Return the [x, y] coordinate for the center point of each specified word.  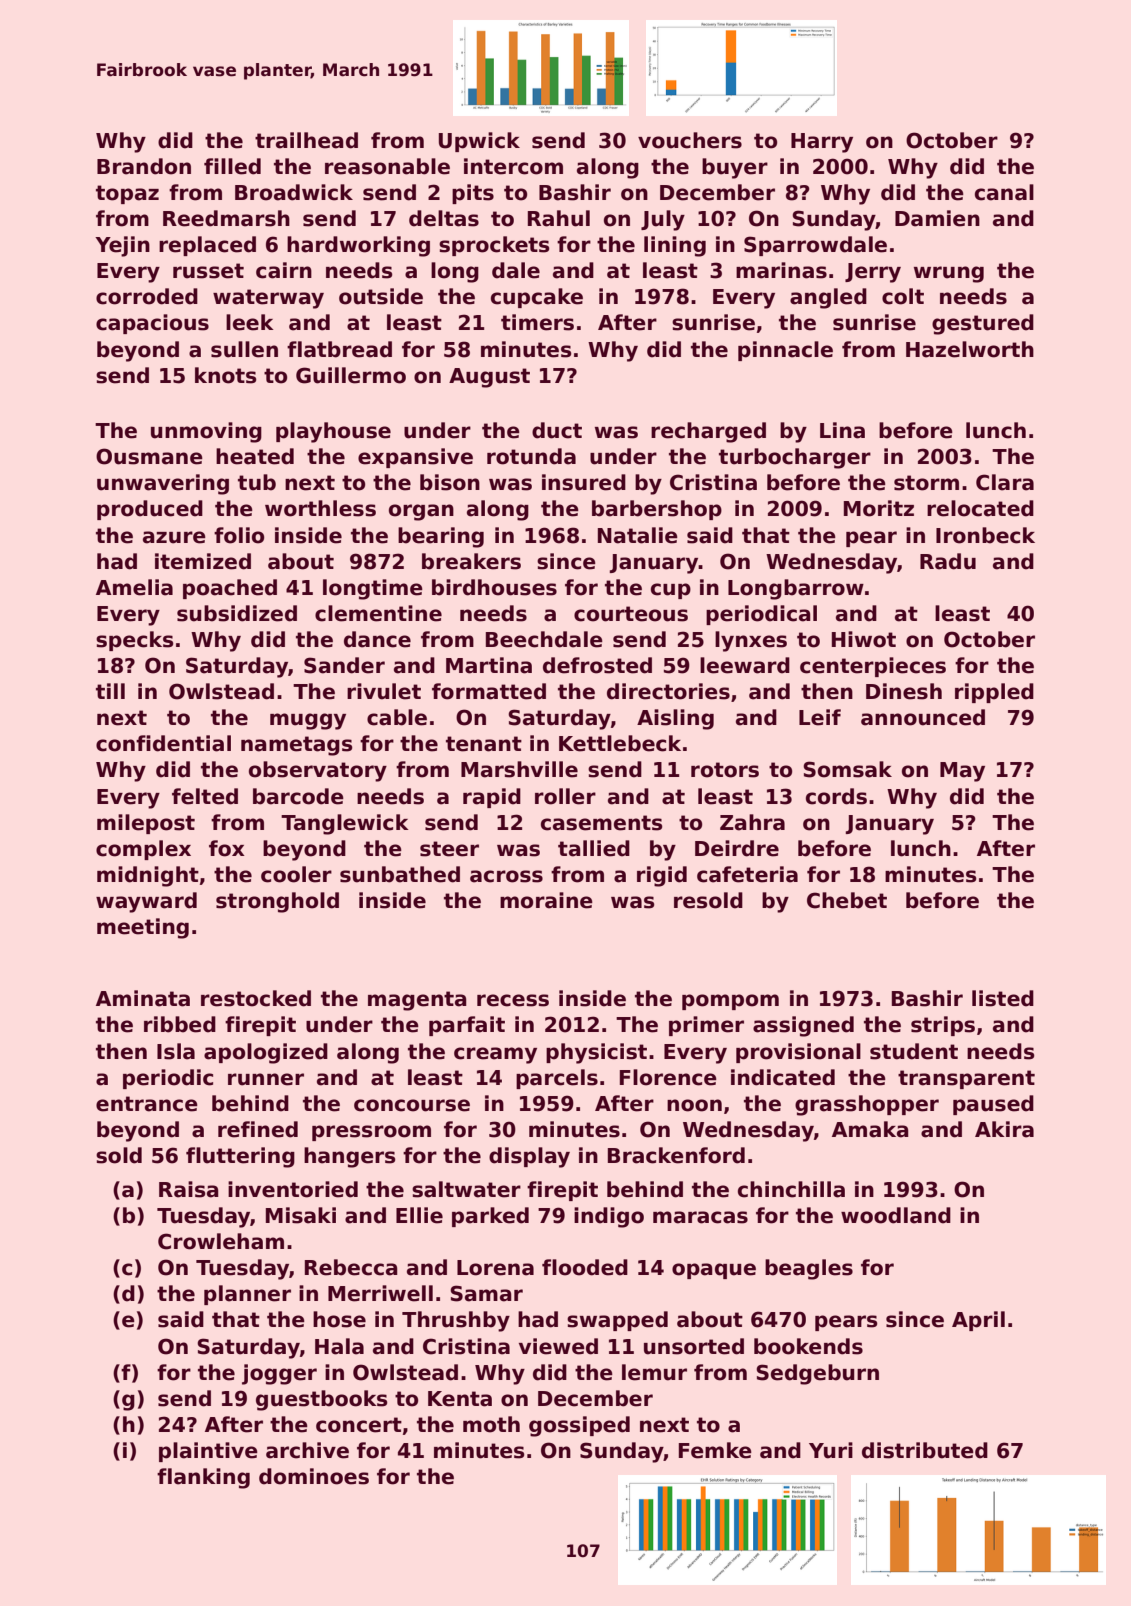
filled [232, 166]
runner [266, 1079]
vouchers [690, 140]
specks [135, 641]
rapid [492, 798]
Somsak [847, 769]
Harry [822, 143]
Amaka [870, 1129]
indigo [609, 1217]
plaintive [208, 1452]
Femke [715, 1450]
